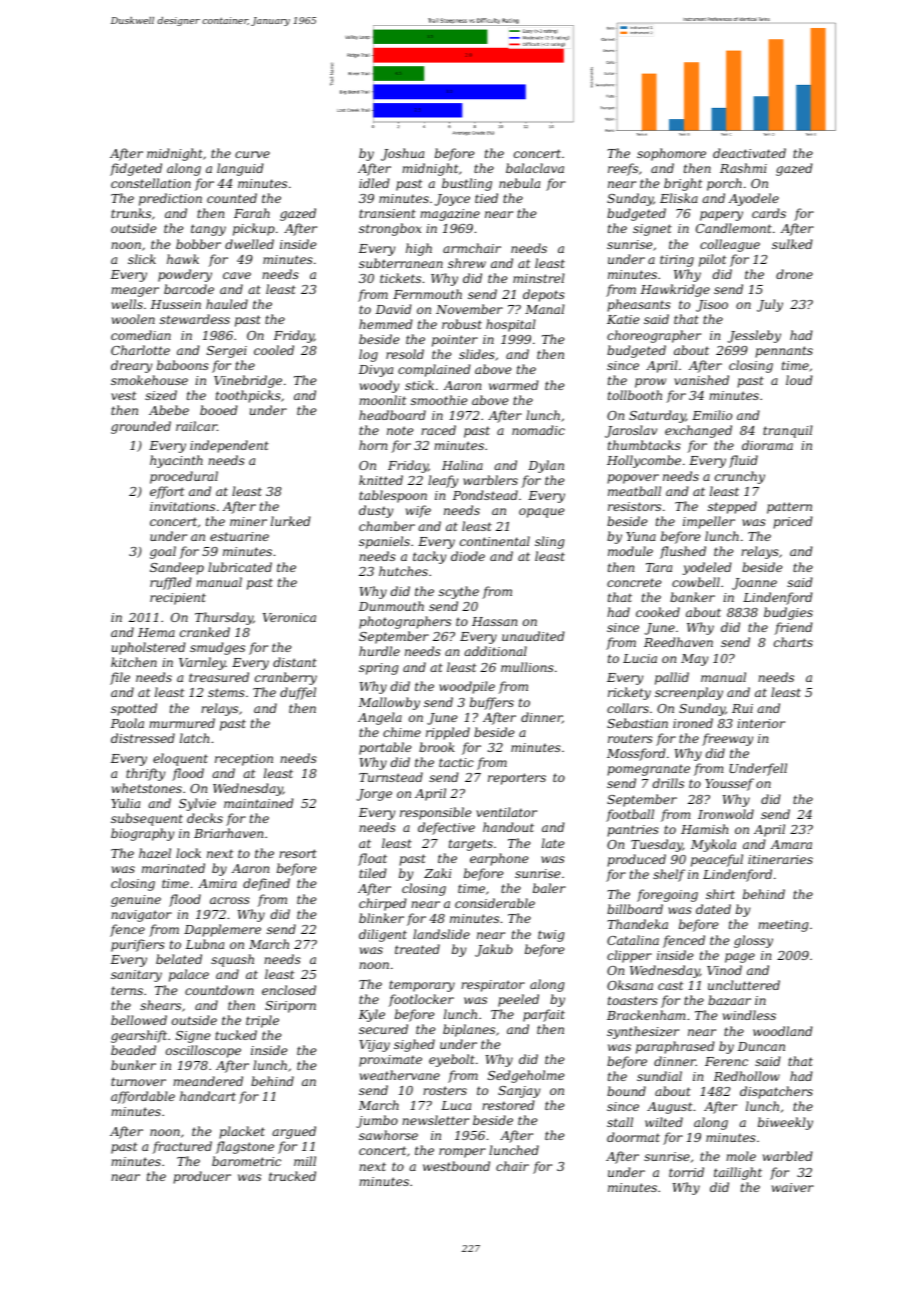 The image size is (924, 1308). Describe the element at coordinates (693, 723) in the image. I see `ironed` at that location.
